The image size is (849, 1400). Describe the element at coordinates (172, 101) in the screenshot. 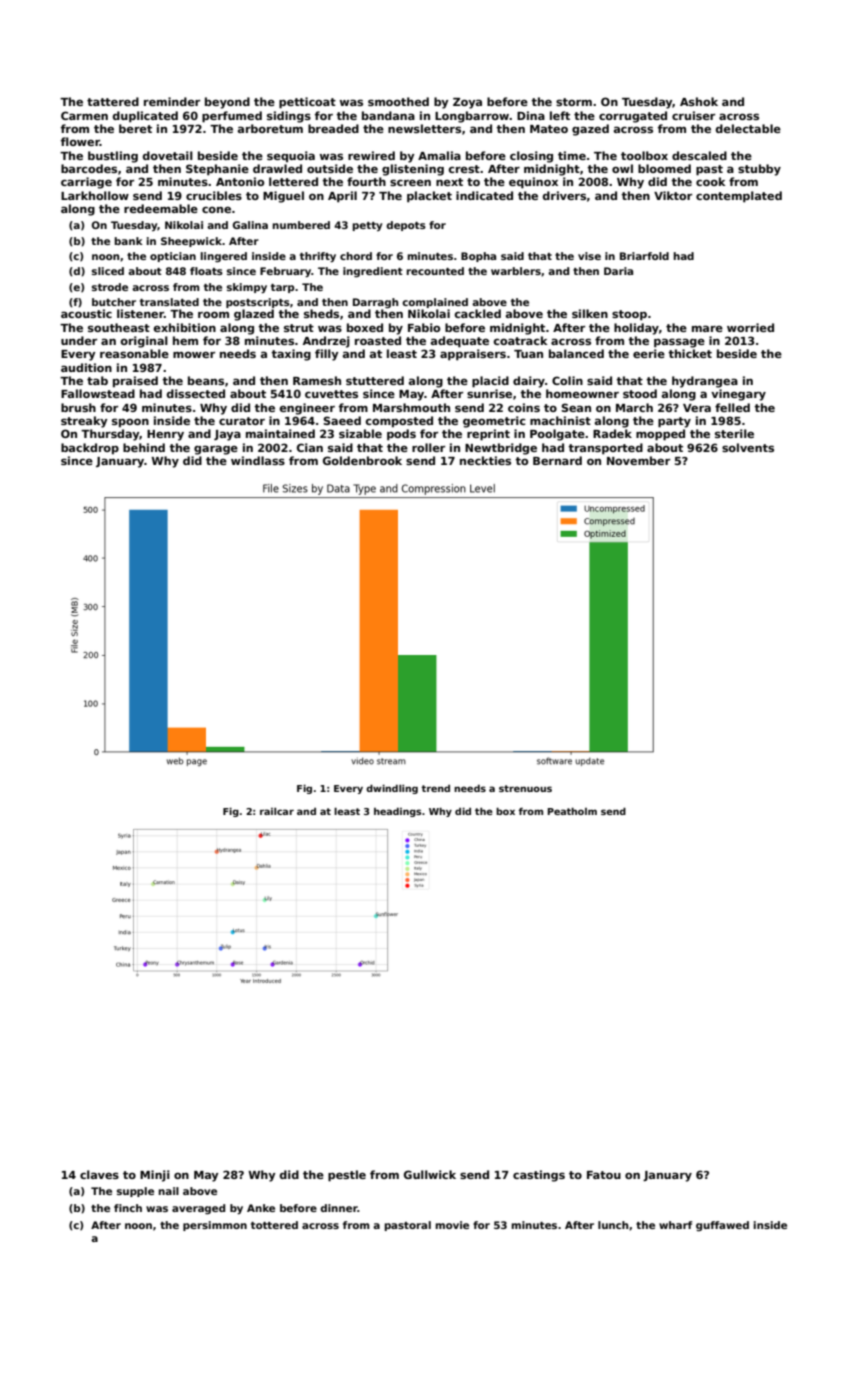

I see `reminder` at that location.
